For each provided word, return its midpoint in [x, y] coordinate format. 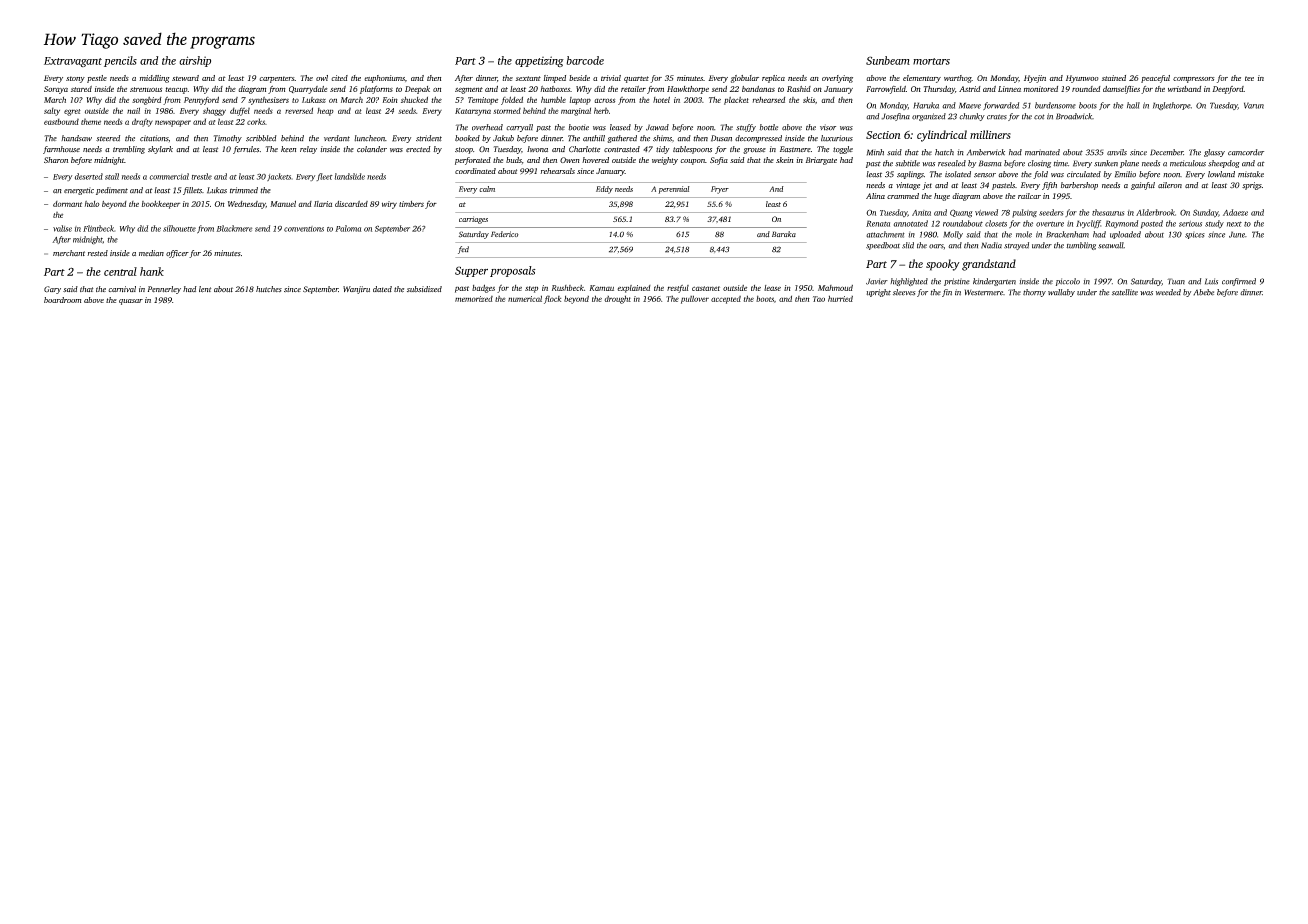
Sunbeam [888, 60]
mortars [931, 61]
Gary [52, 290]
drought [617, 299]
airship [195, 61]
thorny [1034, 293]
